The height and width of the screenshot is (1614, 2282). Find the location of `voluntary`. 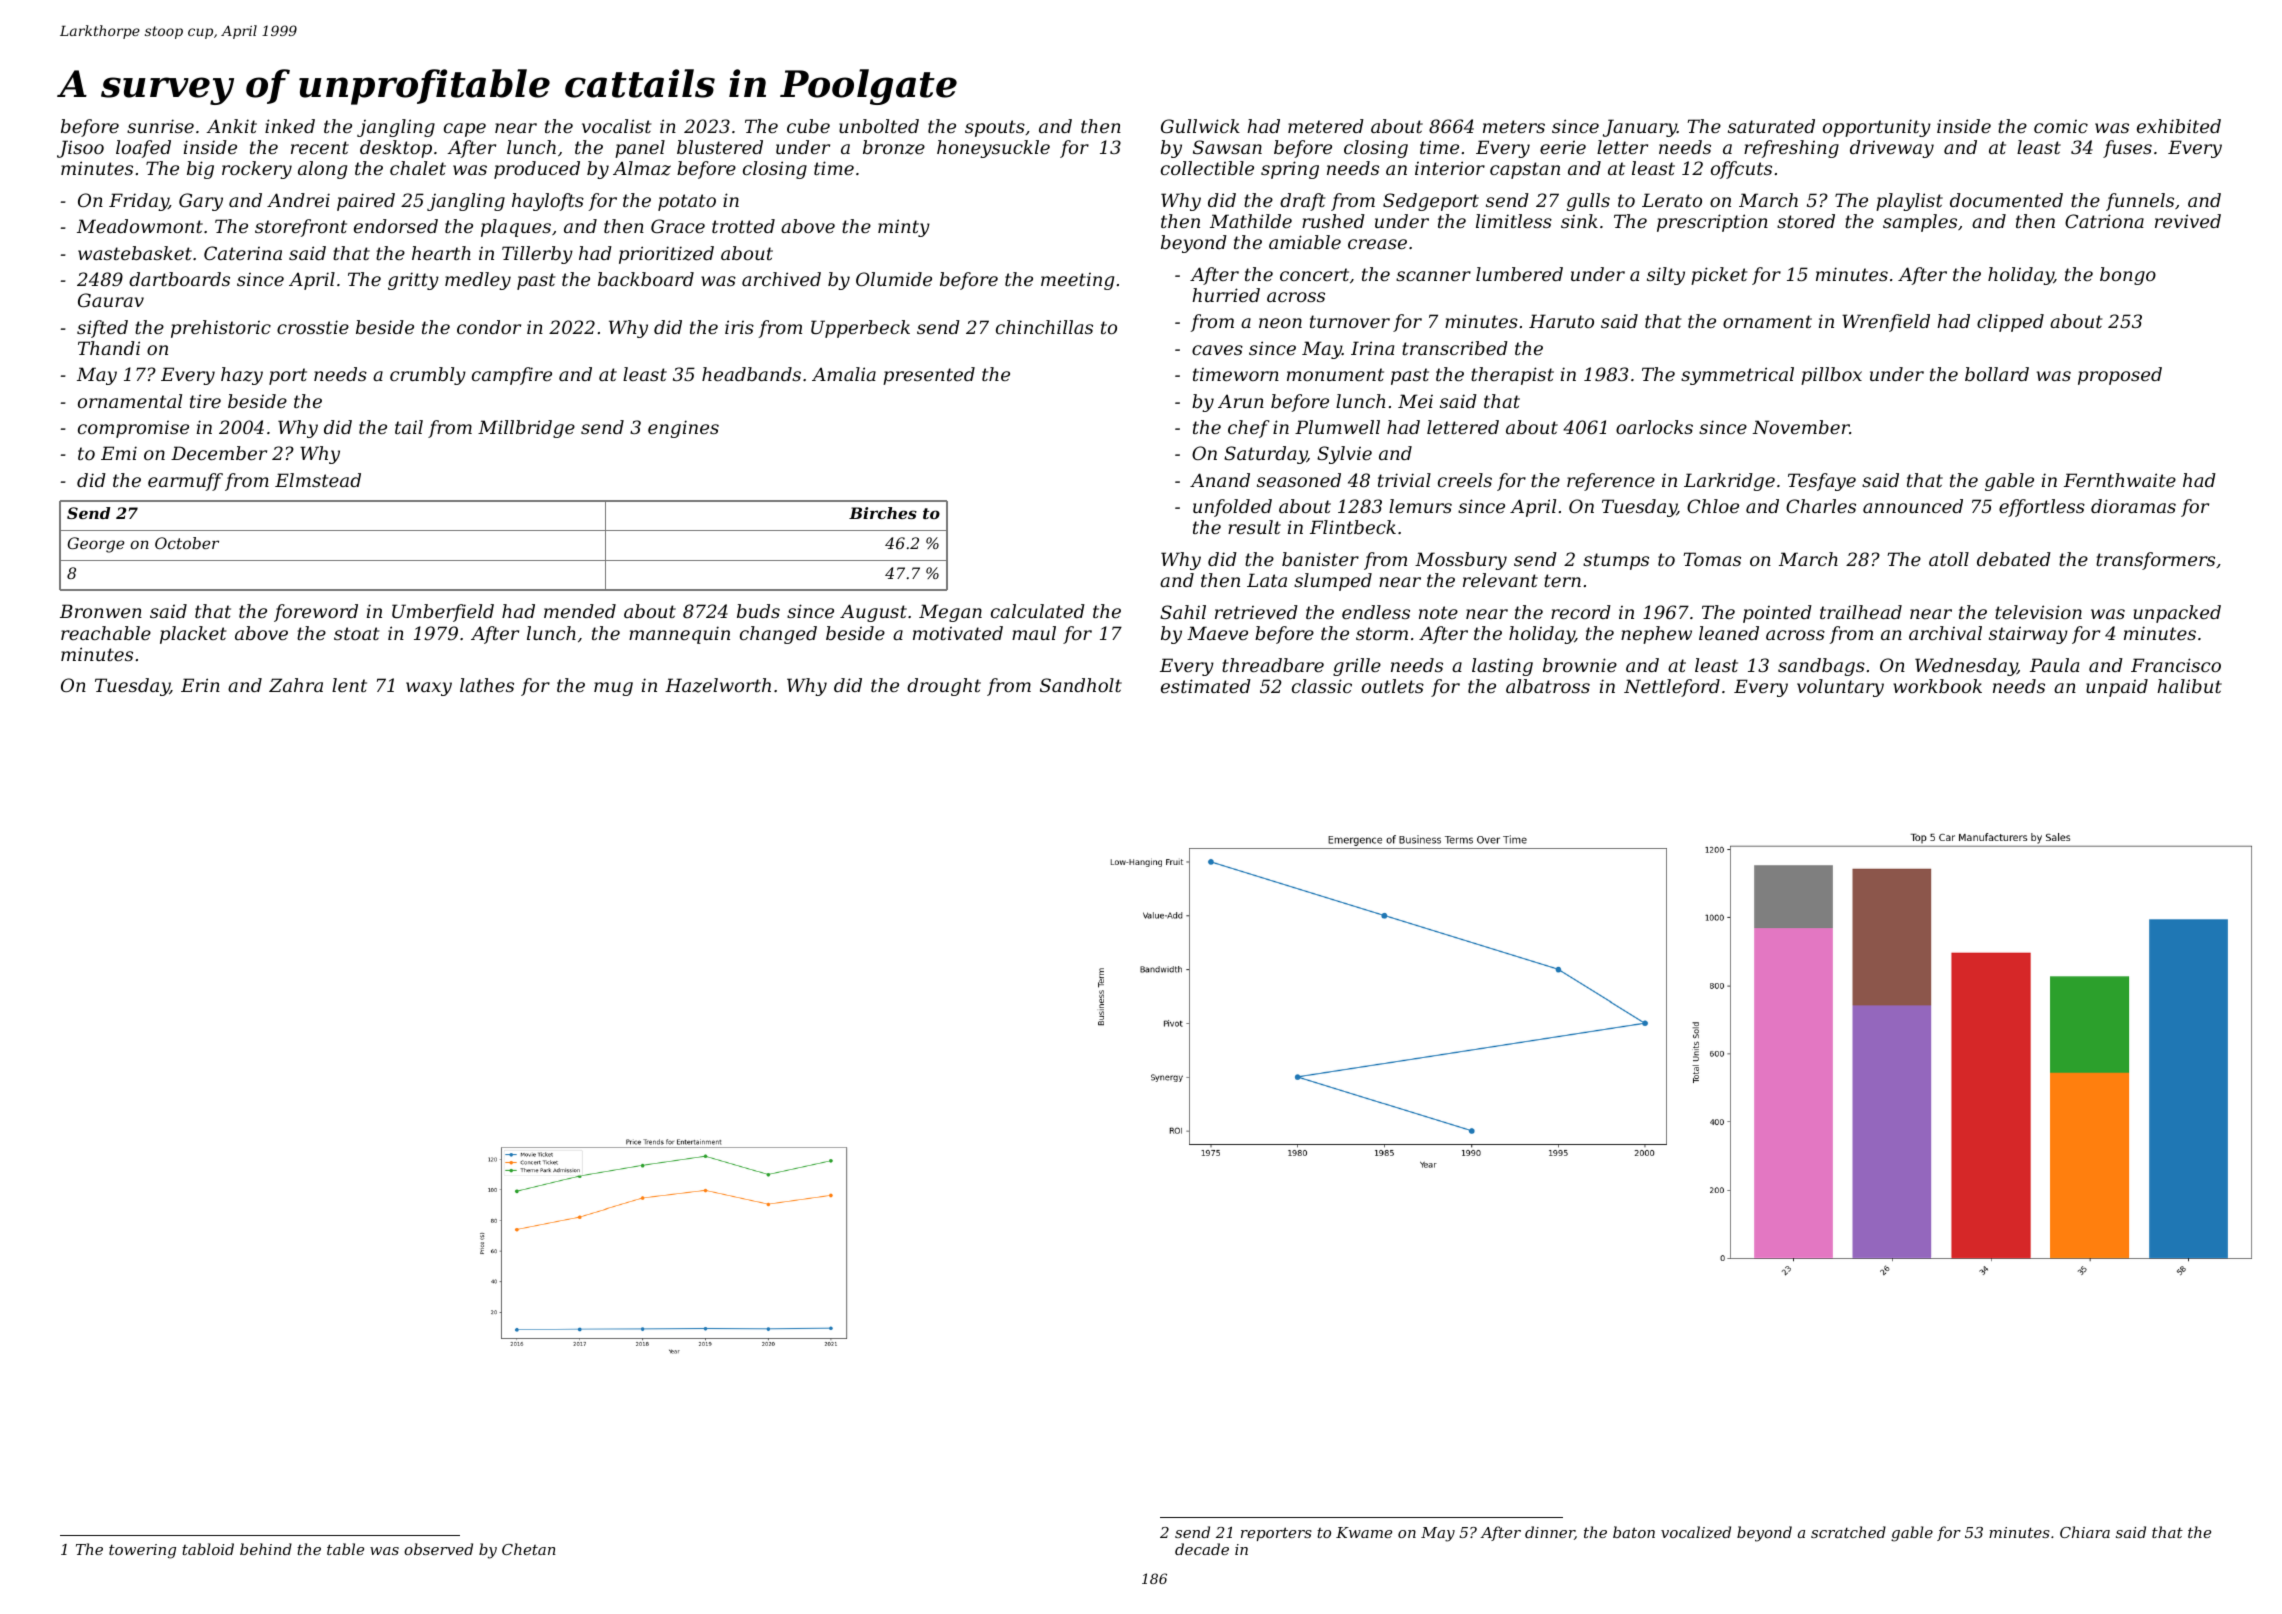

voluntary is located at coordinates (1840, 688).
